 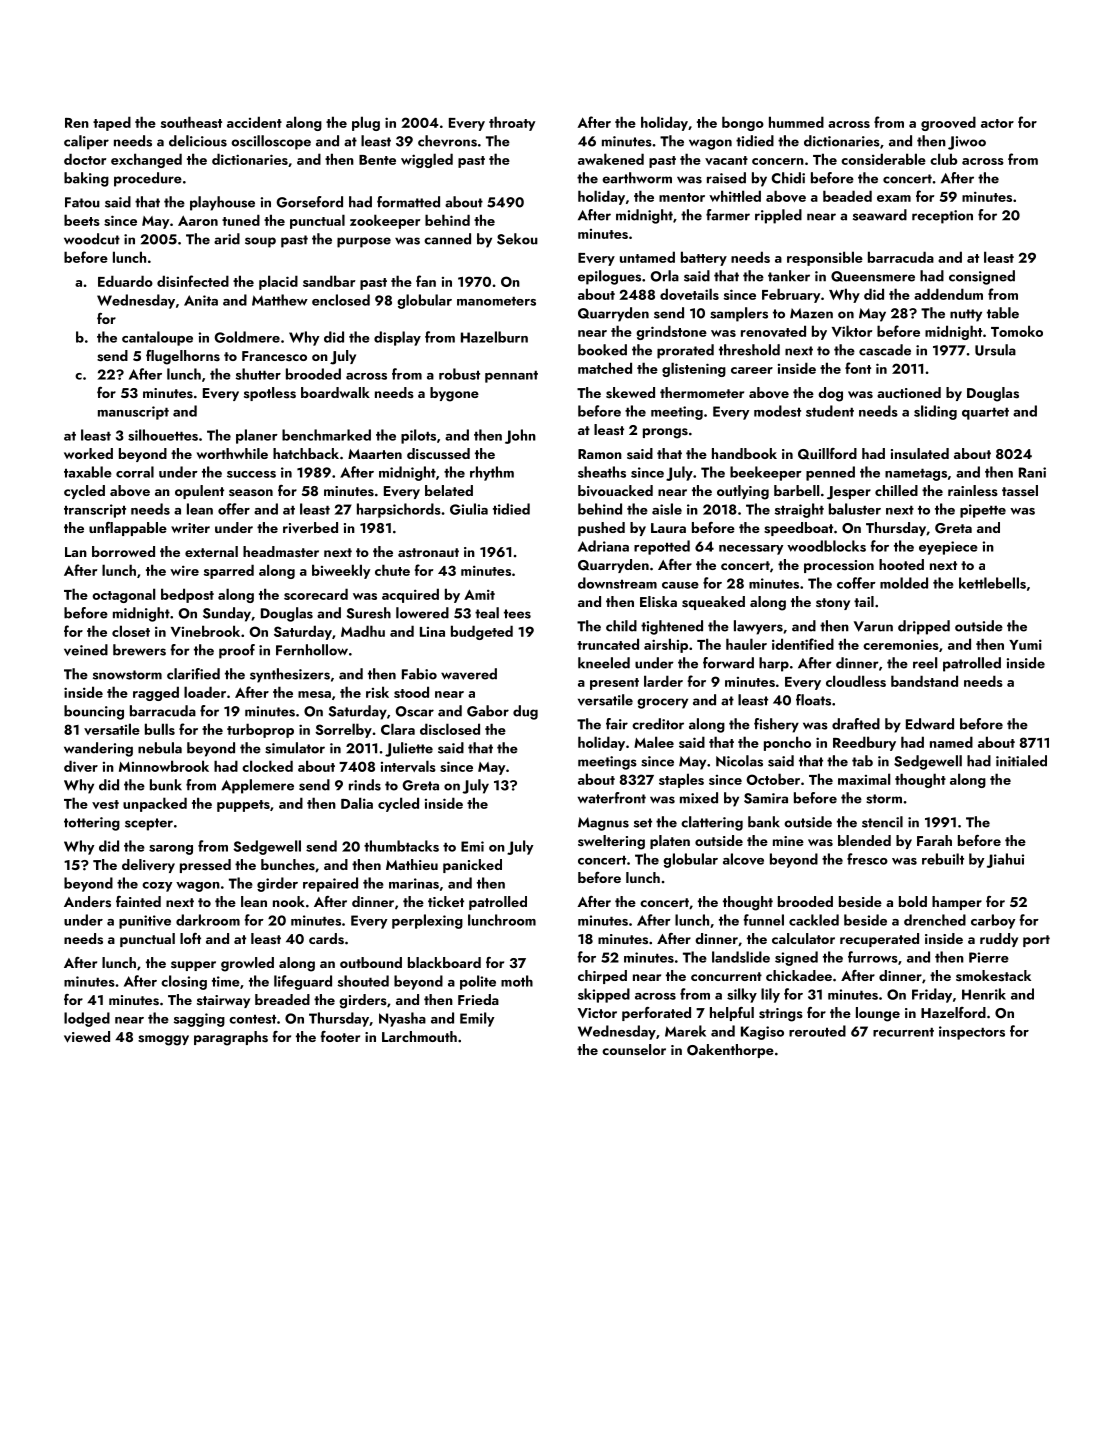 What do you see at coordinates (198, 220) in the screenshot?
I see `Aaron` at bounding box center [198, 220].
